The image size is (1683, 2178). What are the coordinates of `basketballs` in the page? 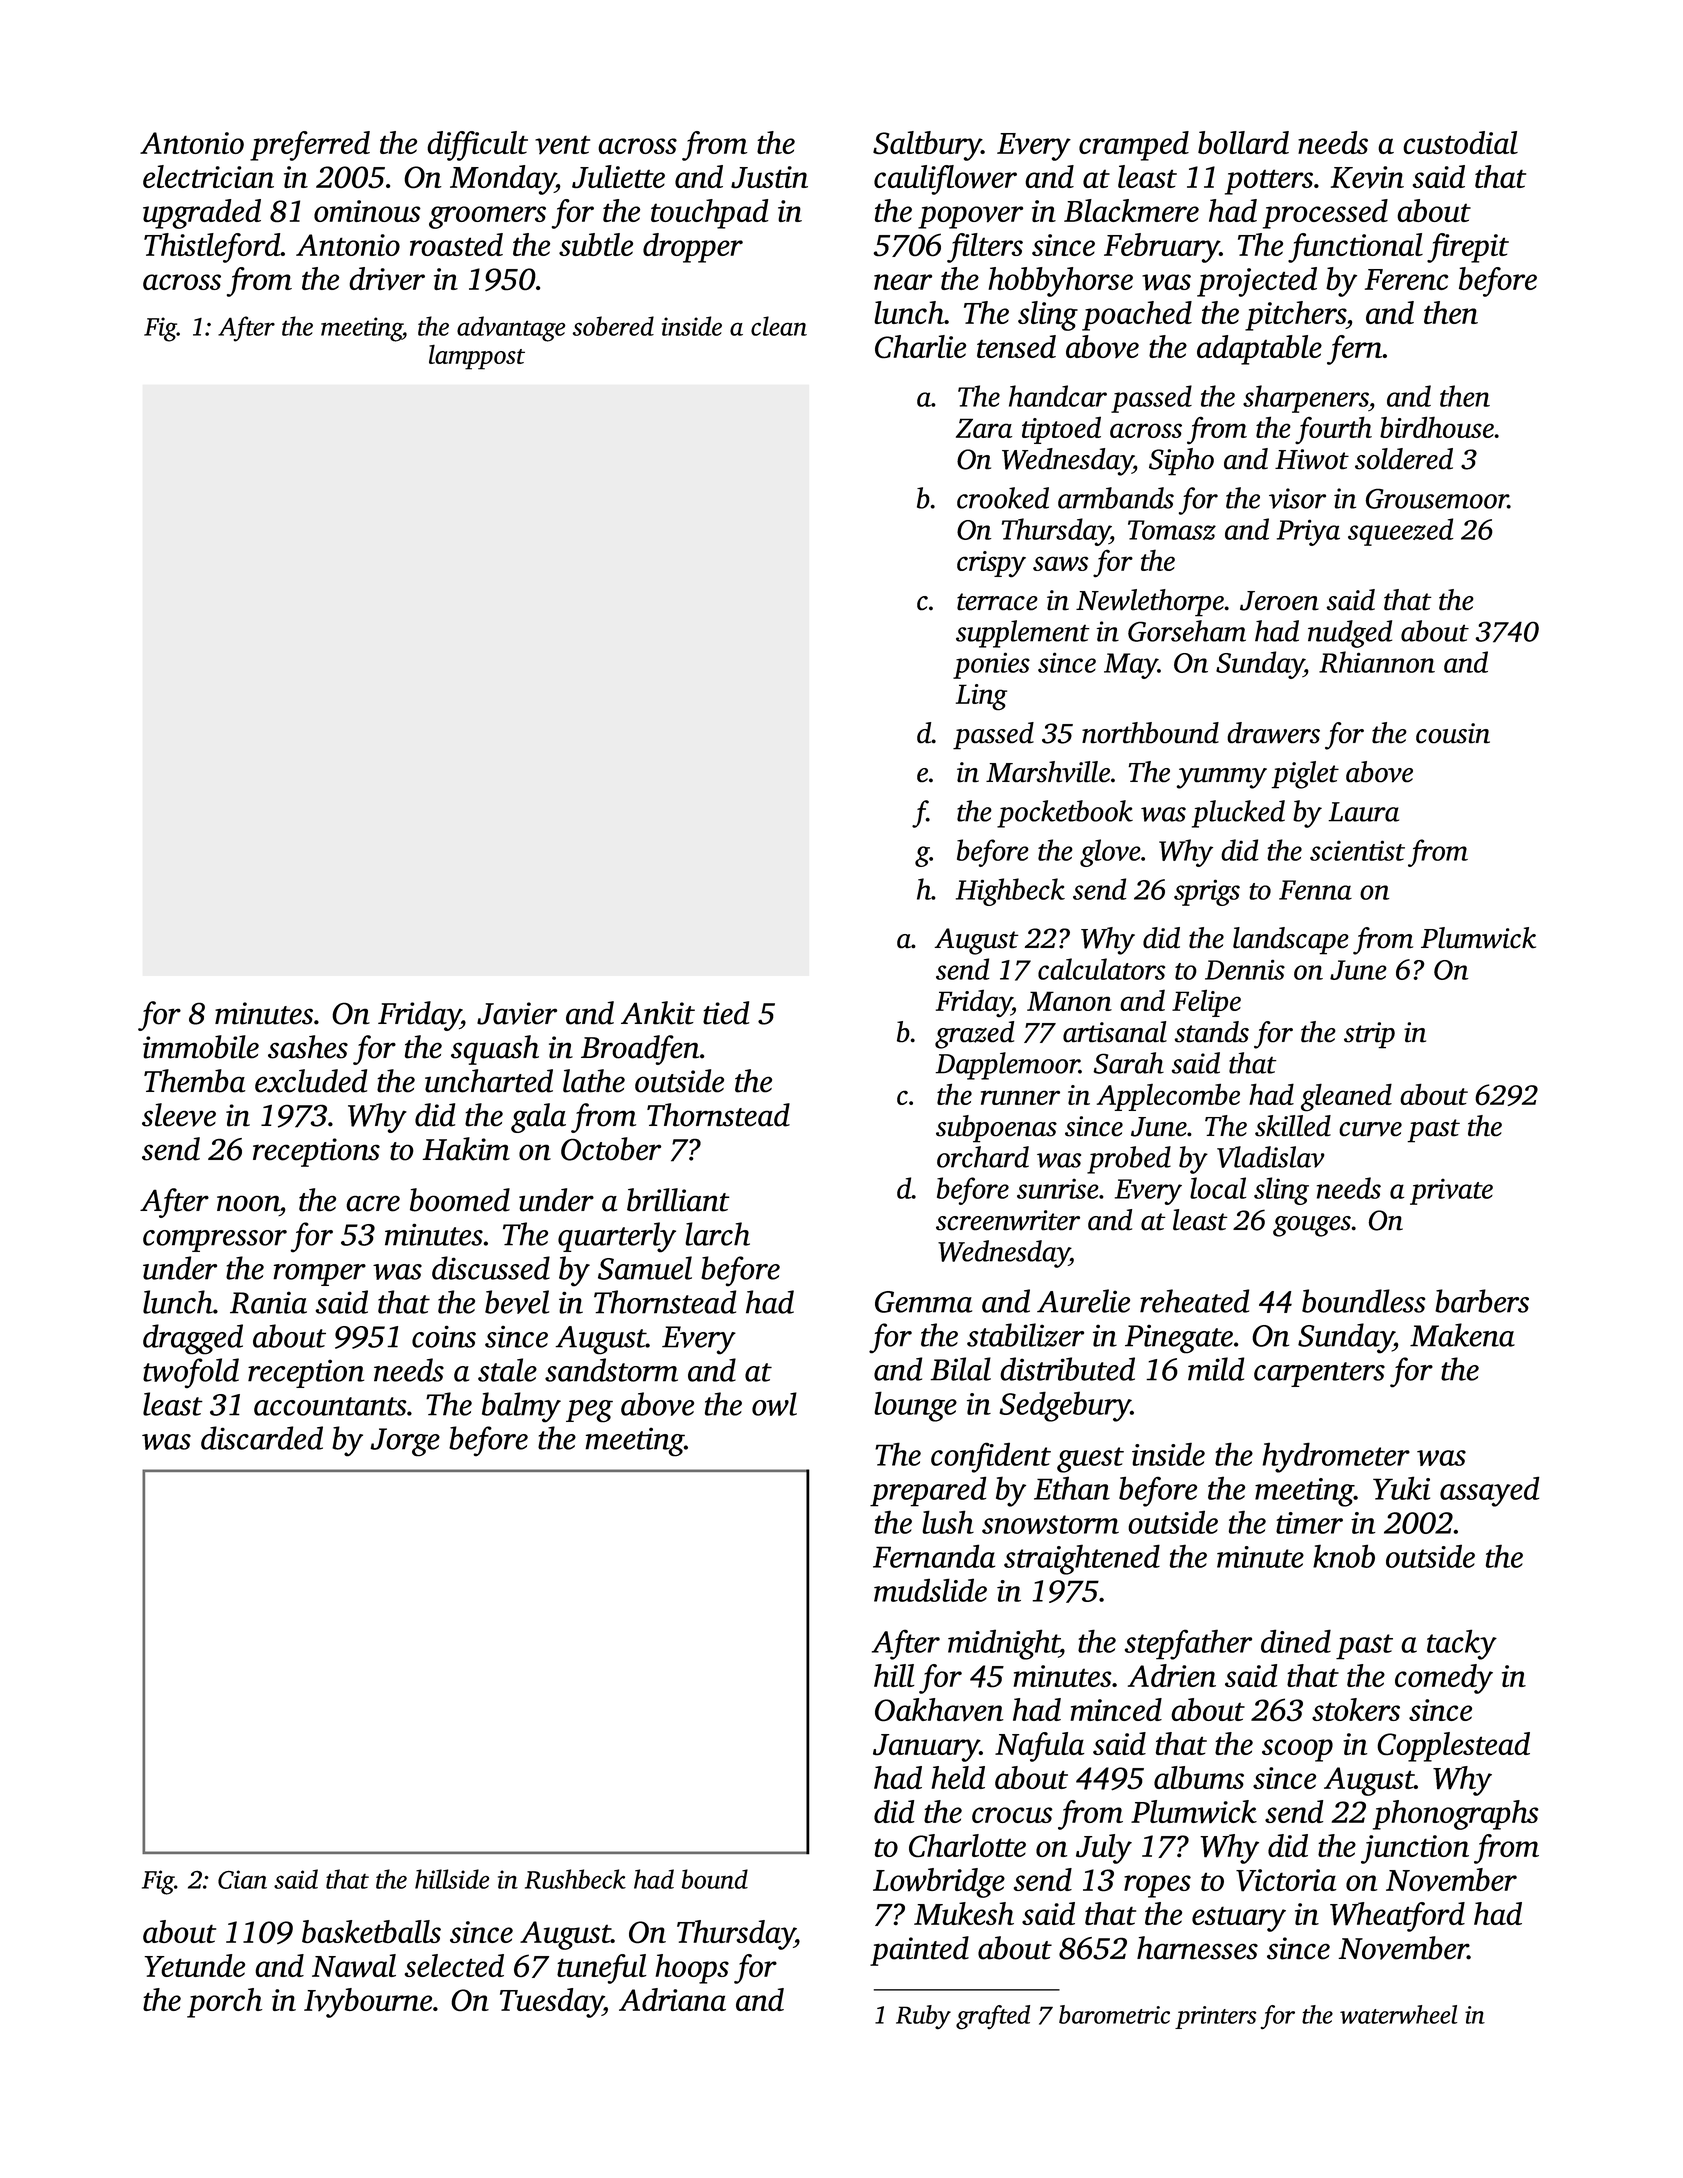 It's located at (371, 1931).
